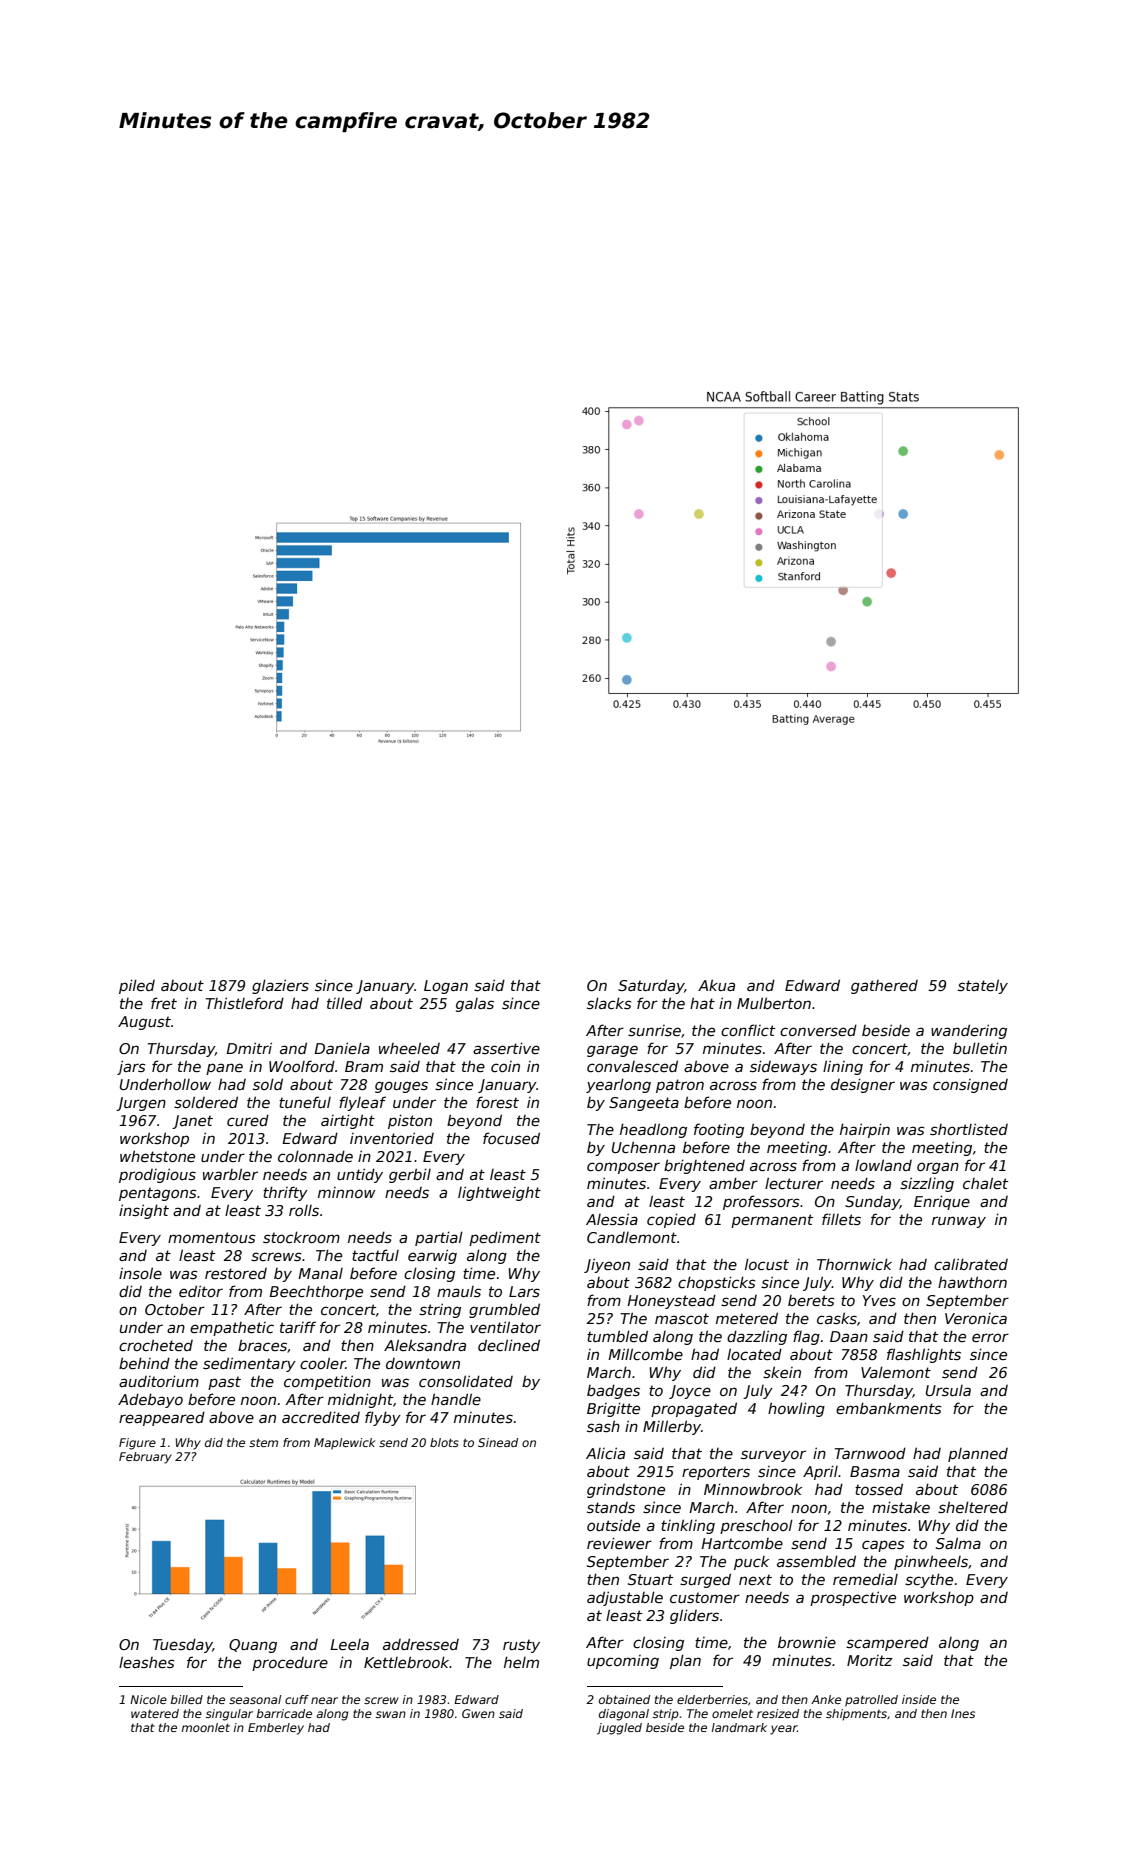 The image size is (1127, 1857). What do you see at coordinates (654, 1030) in the page?
I see `sunrise` at bounding box center [654, 1030].
